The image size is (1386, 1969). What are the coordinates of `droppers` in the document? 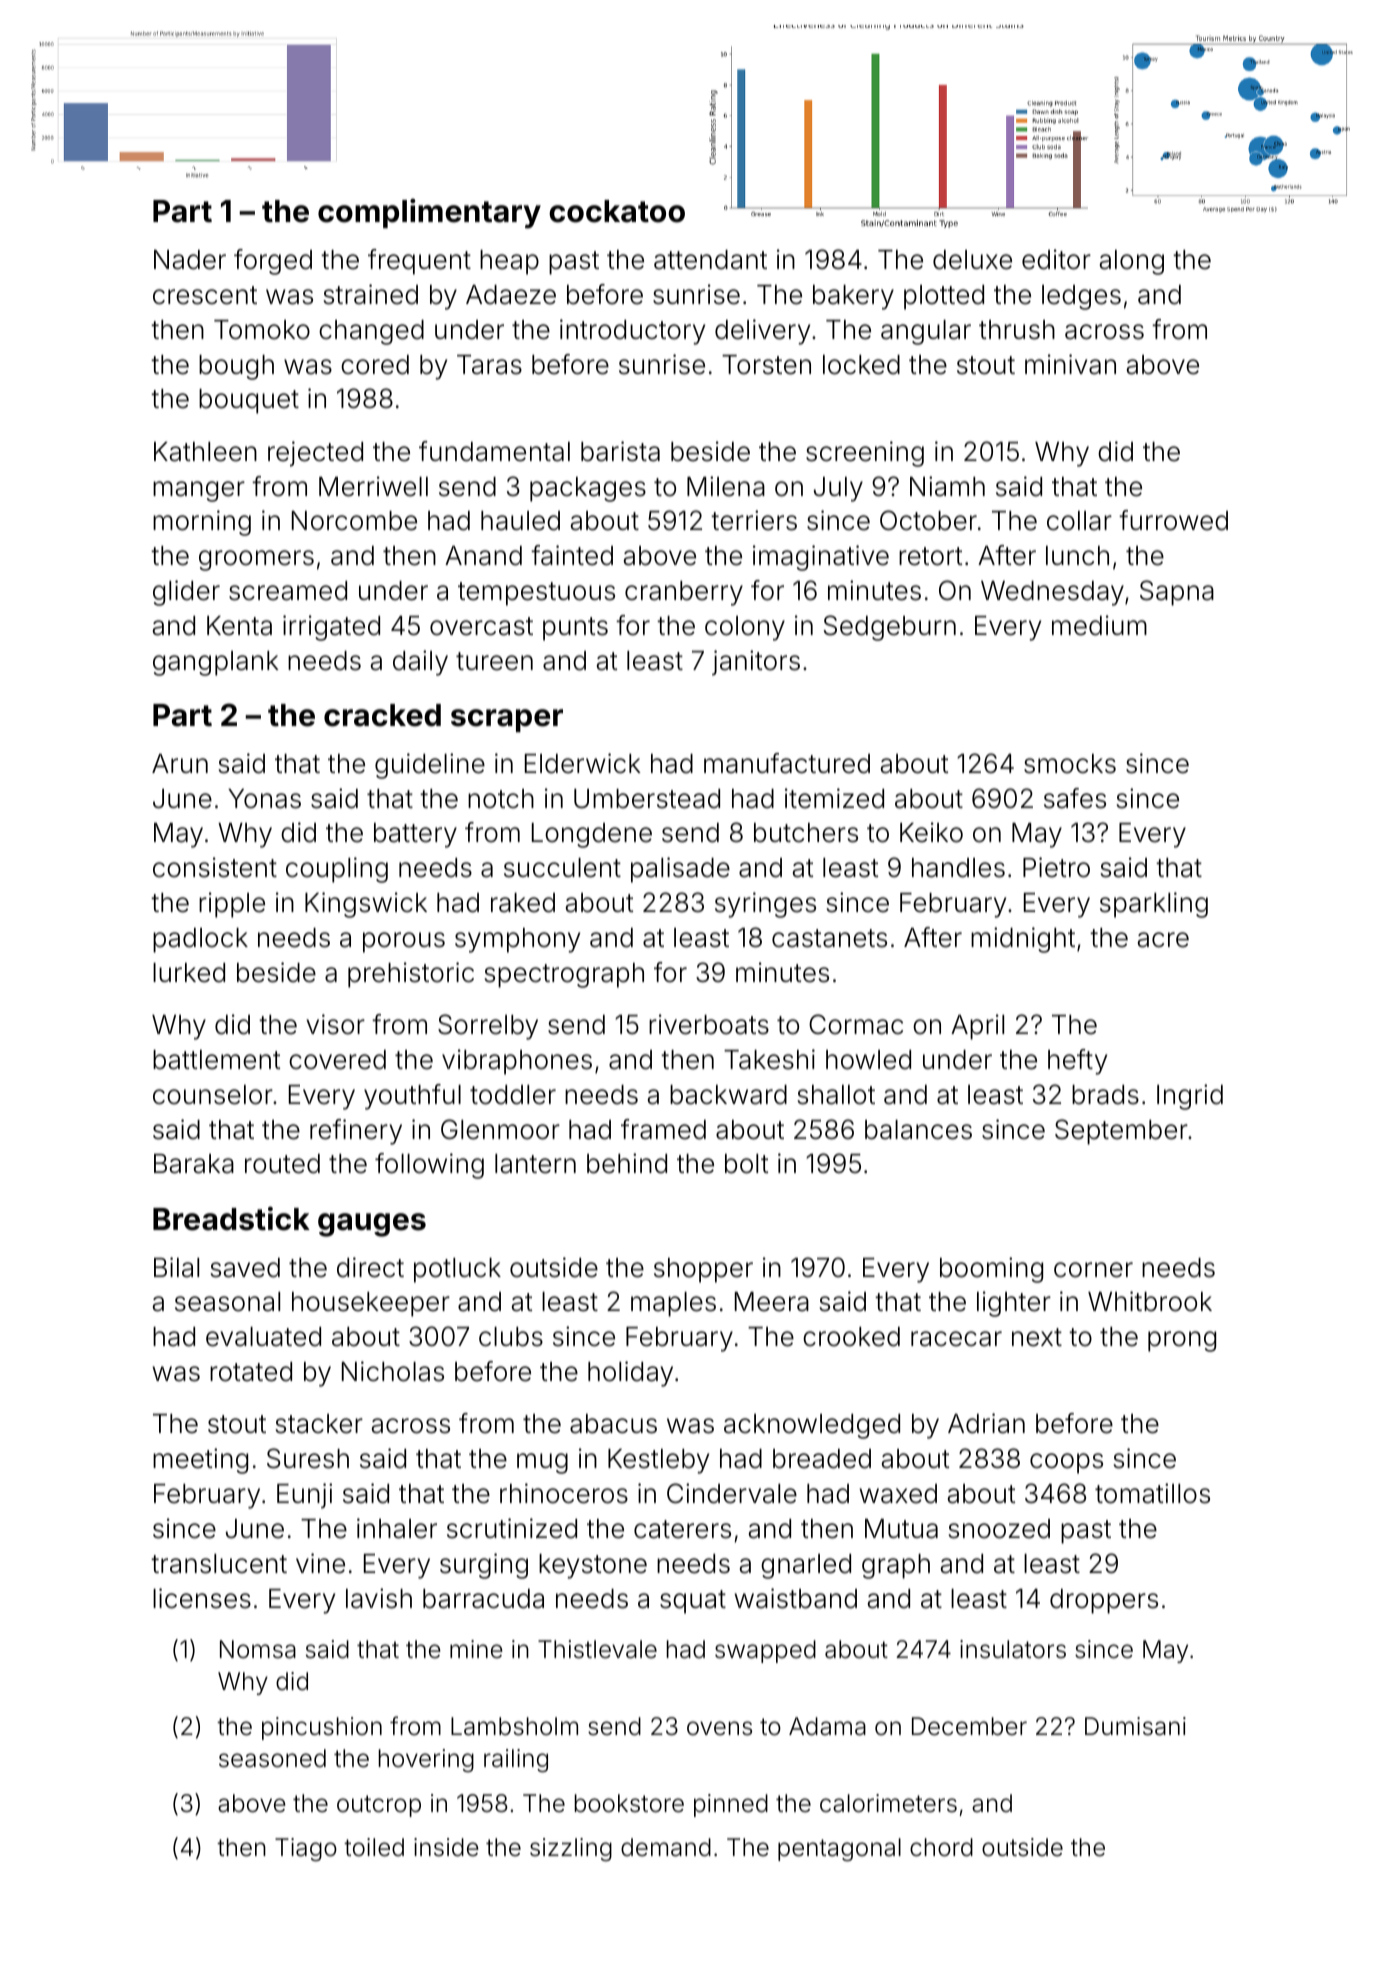 It's located at (1104, 1601).
